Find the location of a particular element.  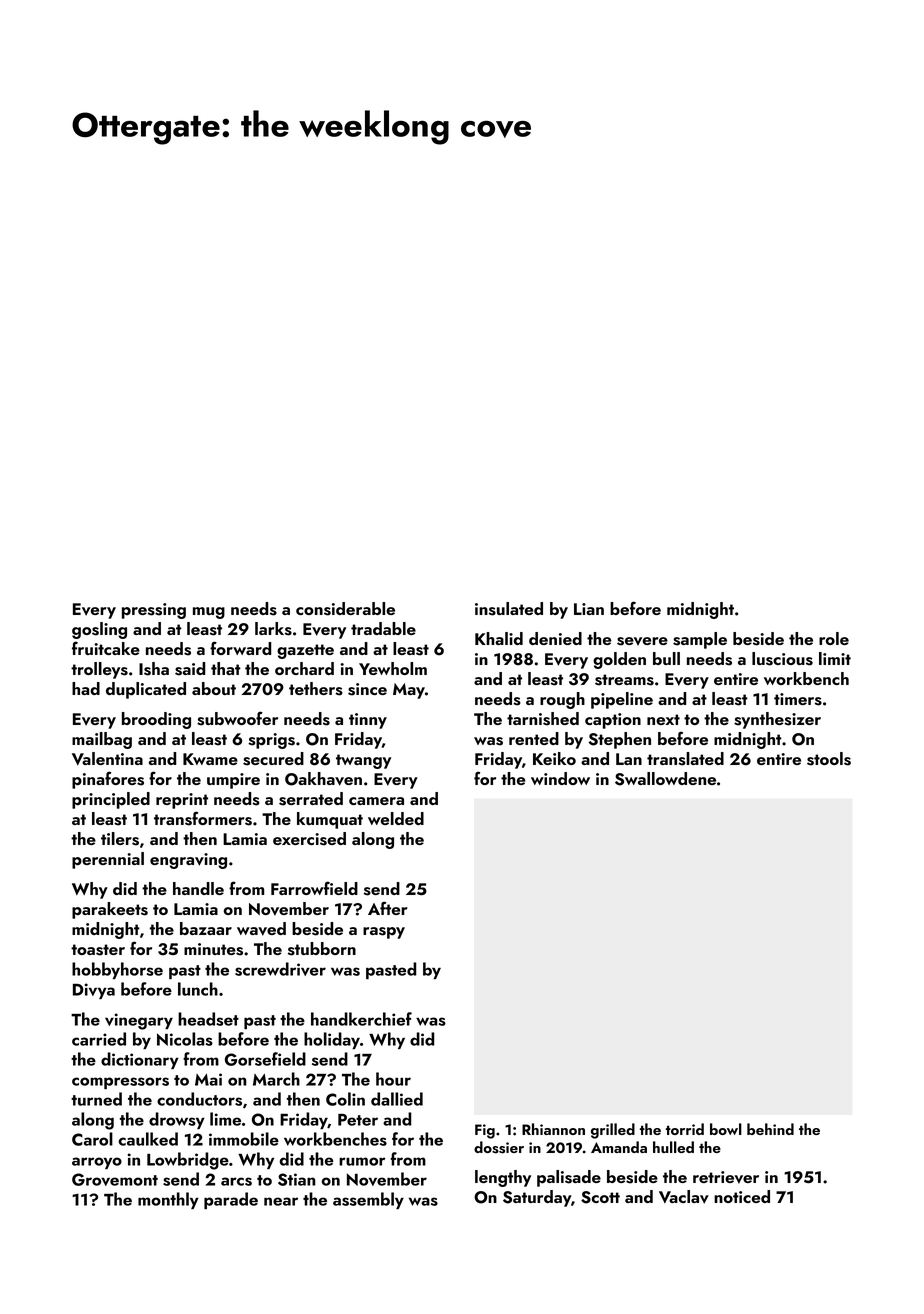

Keiko is located at coordinates (554, 758).
